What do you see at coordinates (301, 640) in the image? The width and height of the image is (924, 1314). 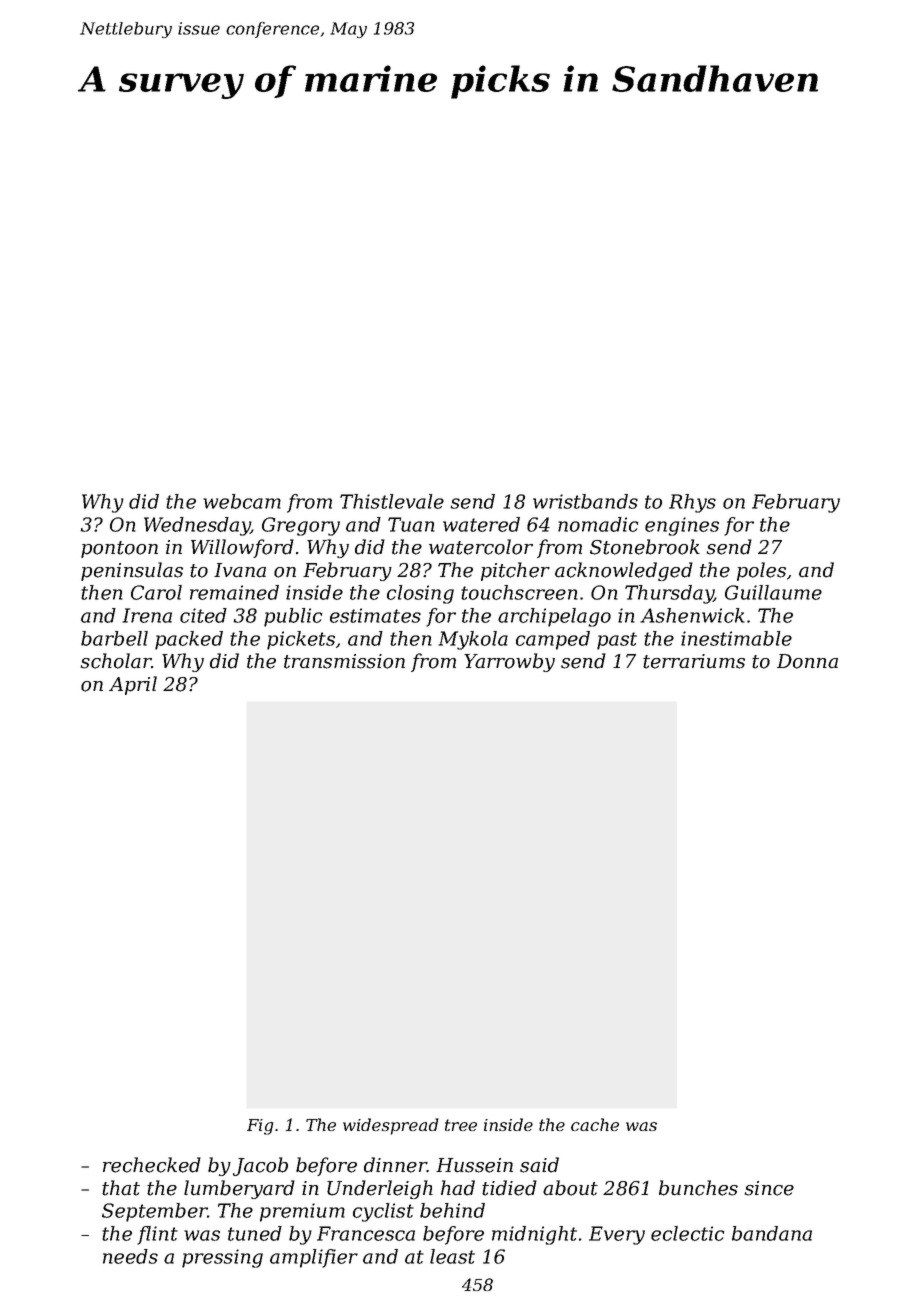 I see `pickets` at bounding box center [301, 640].
